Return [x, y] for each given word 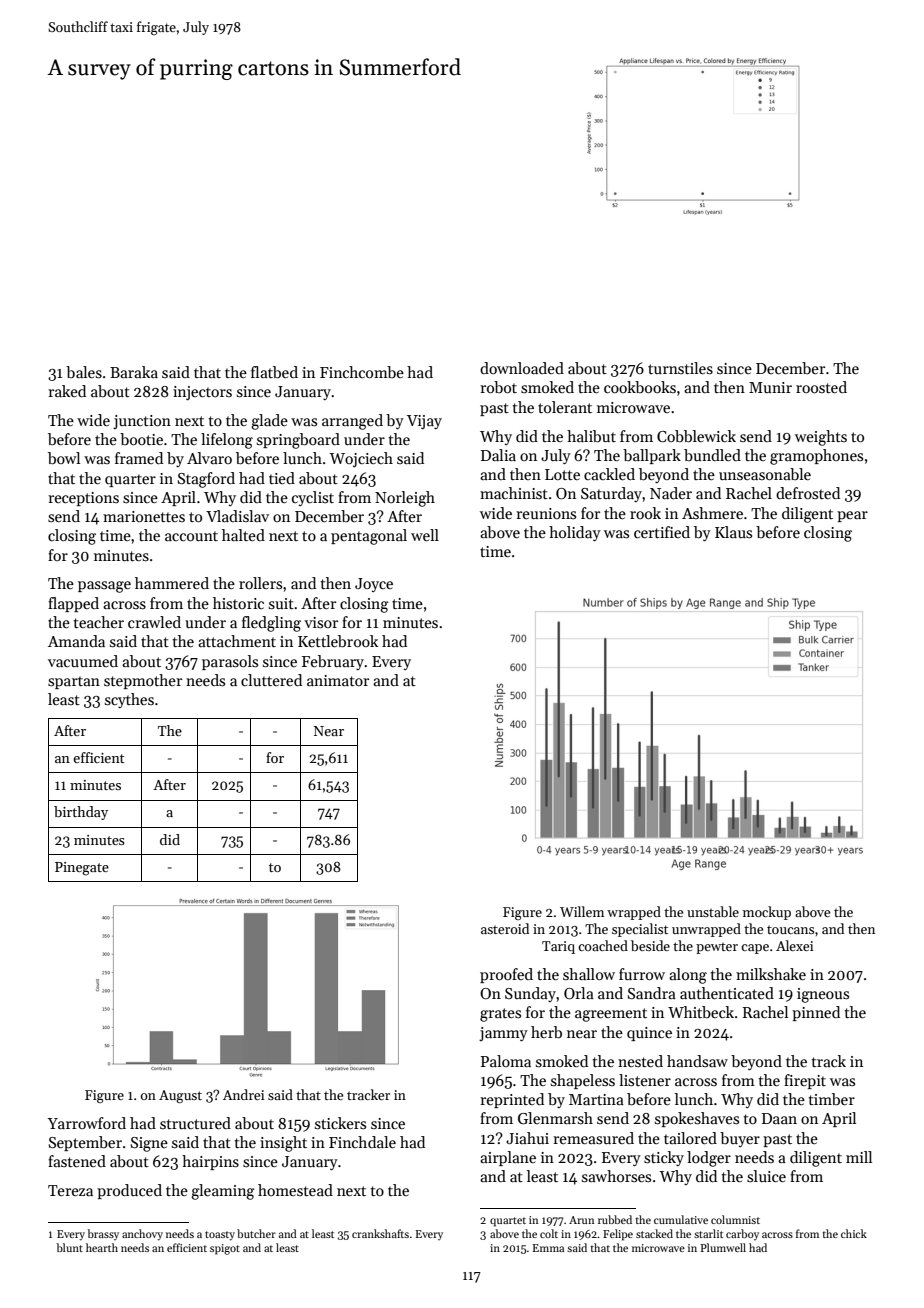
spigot [225, 1249]
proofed [506, 975]
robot [498, 387]
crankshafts [380, 1233]
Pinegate [82, 869]
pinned [816, 1013]
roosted [821, 387]
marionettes [144, 516]
